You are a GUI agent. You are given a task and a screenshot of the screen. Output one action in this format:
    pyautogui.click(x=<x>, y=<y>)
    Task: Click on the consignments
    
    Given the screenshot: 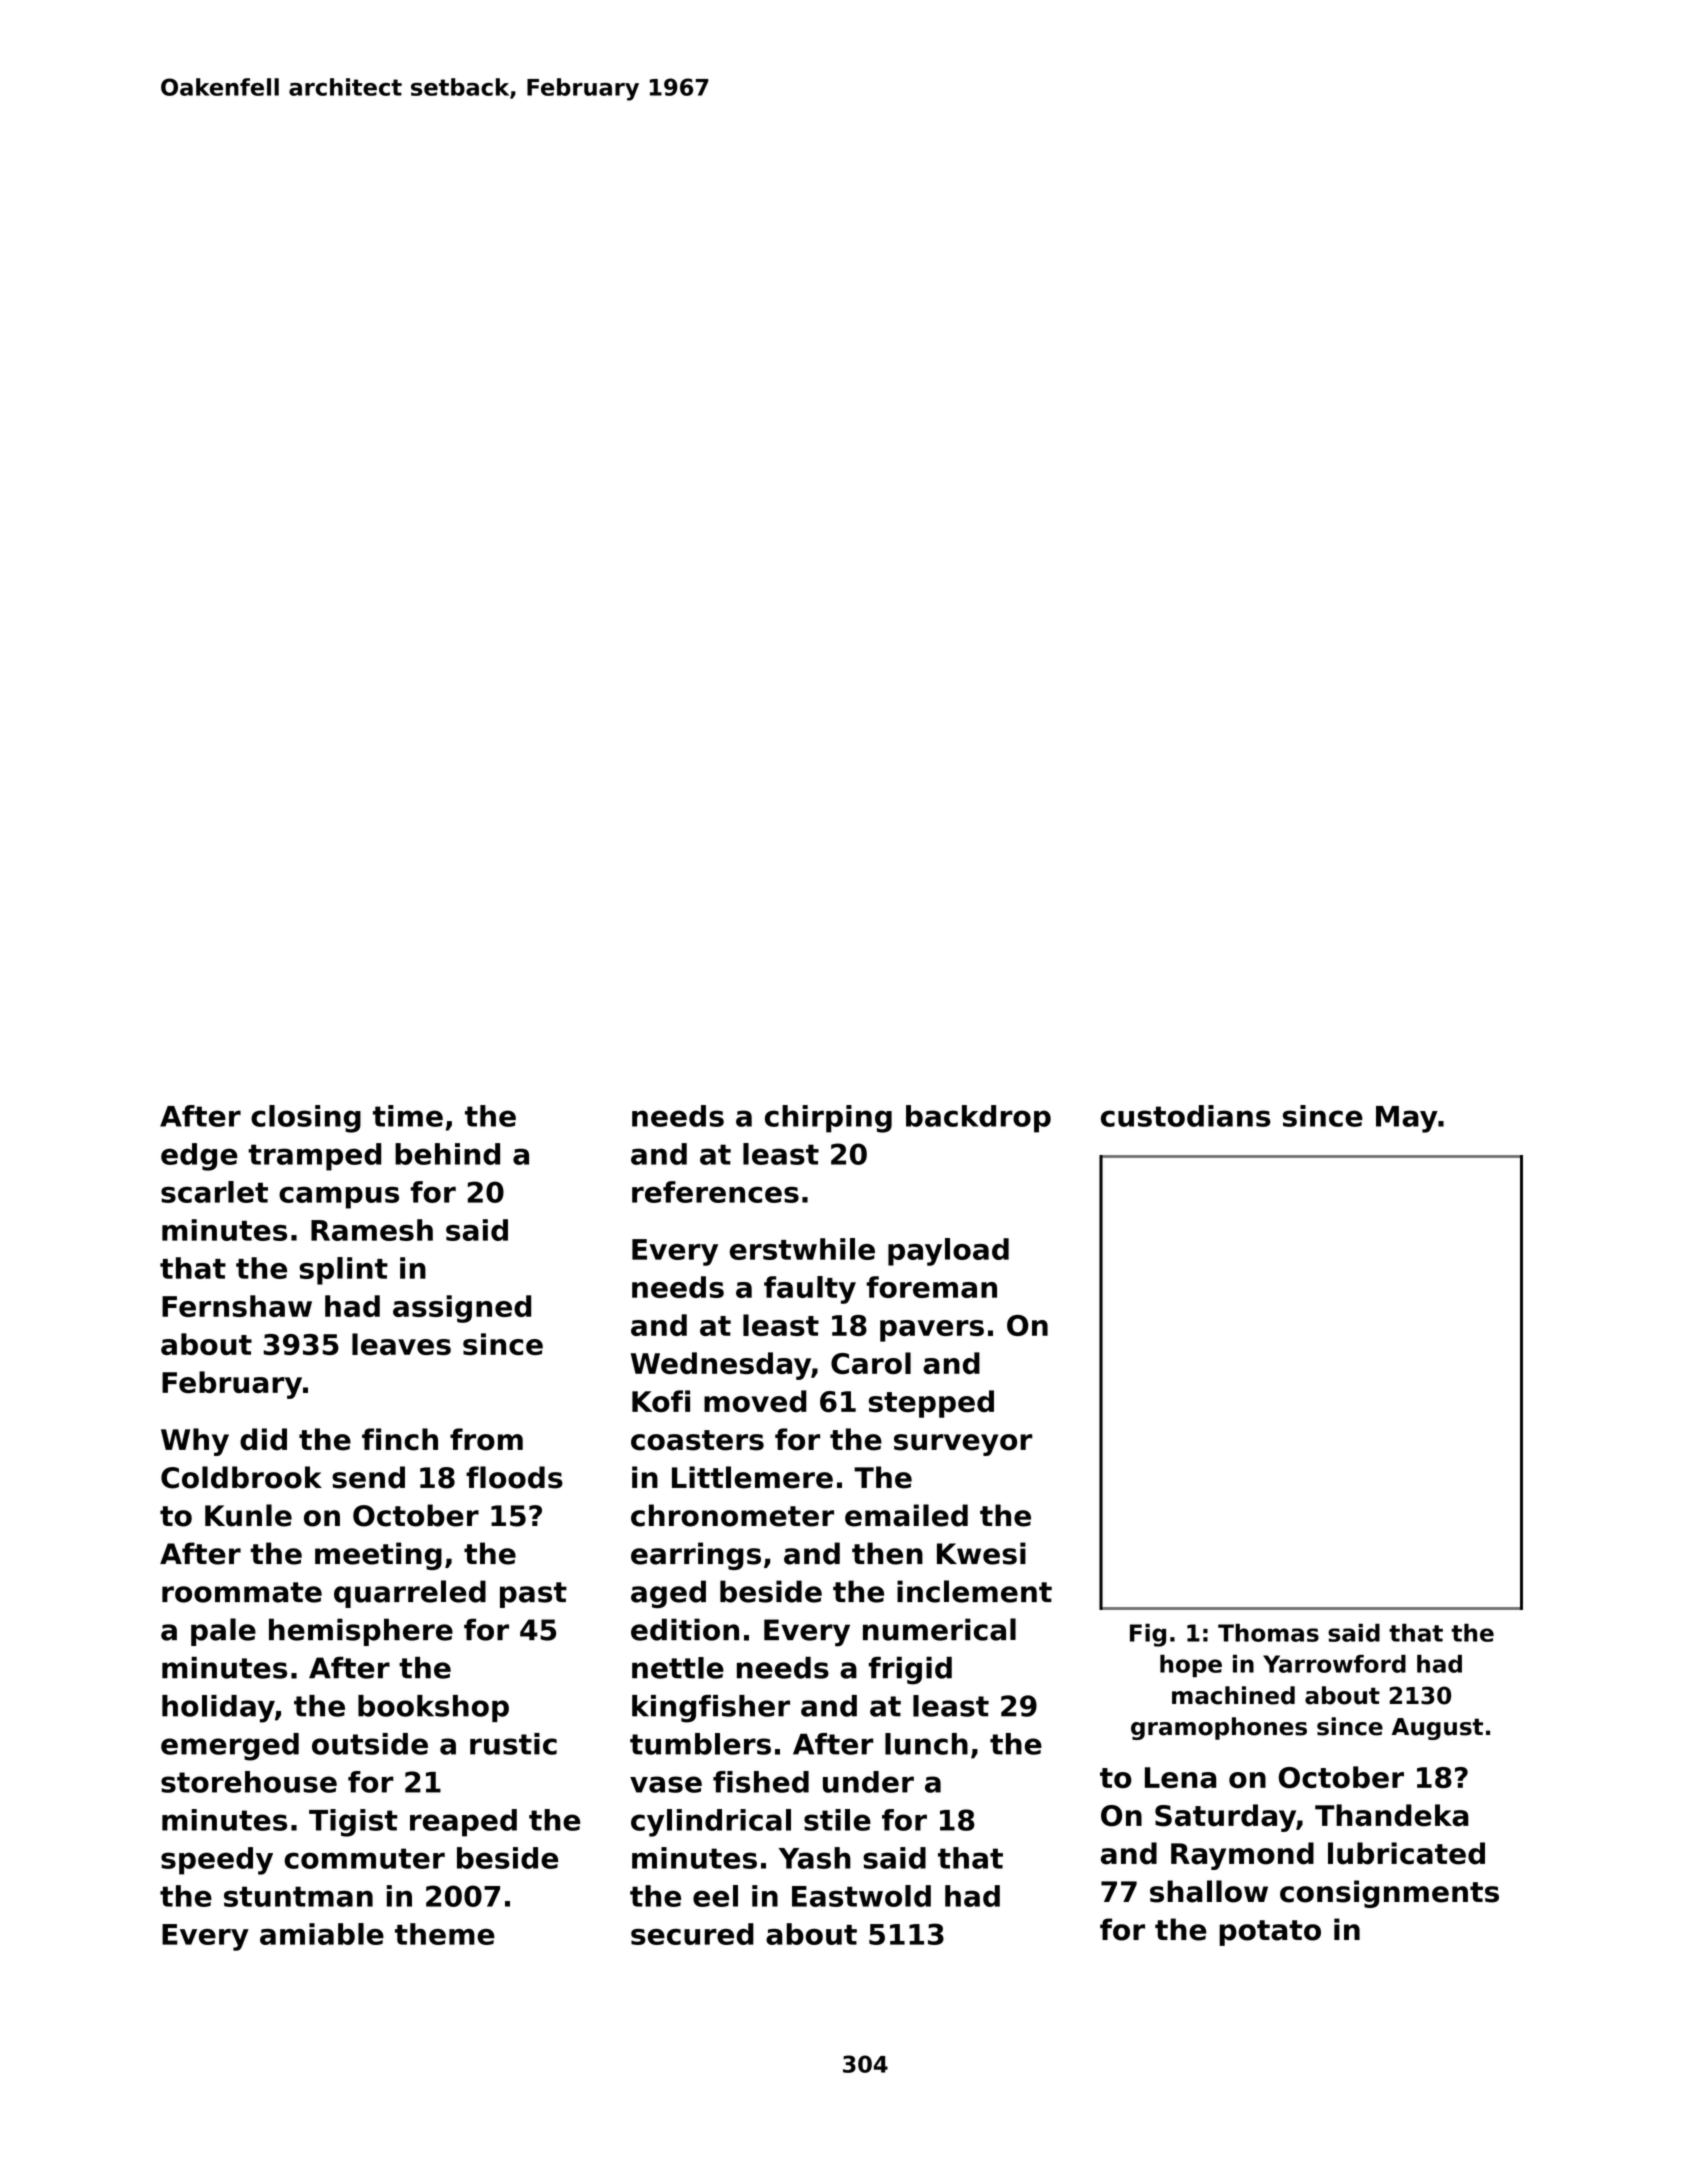 What is the action you would take?
    pyautogui.click(x=1389, y=1894)
